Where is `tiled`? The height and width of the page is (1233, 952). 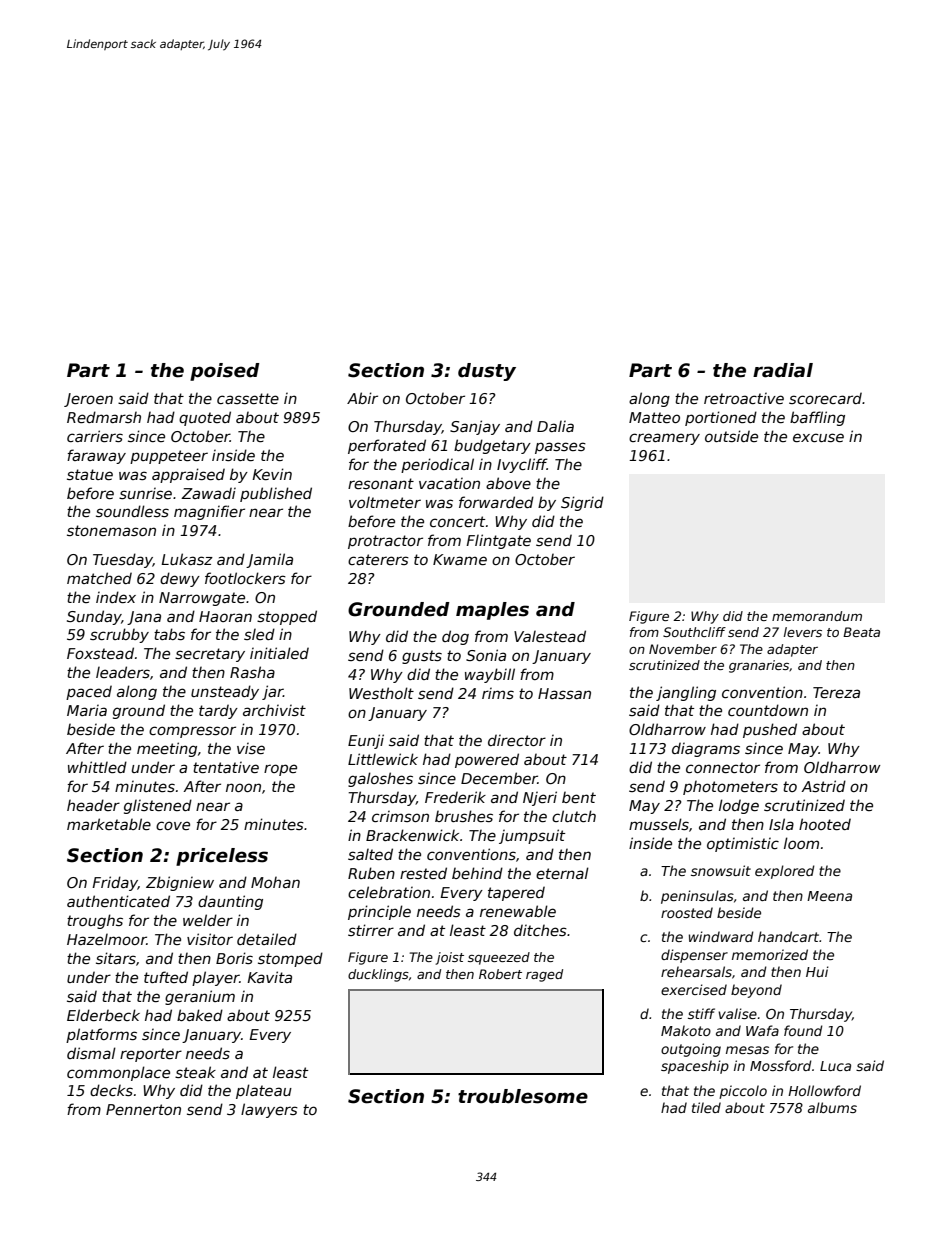
tiled is located at coordinates (706, 1107).
